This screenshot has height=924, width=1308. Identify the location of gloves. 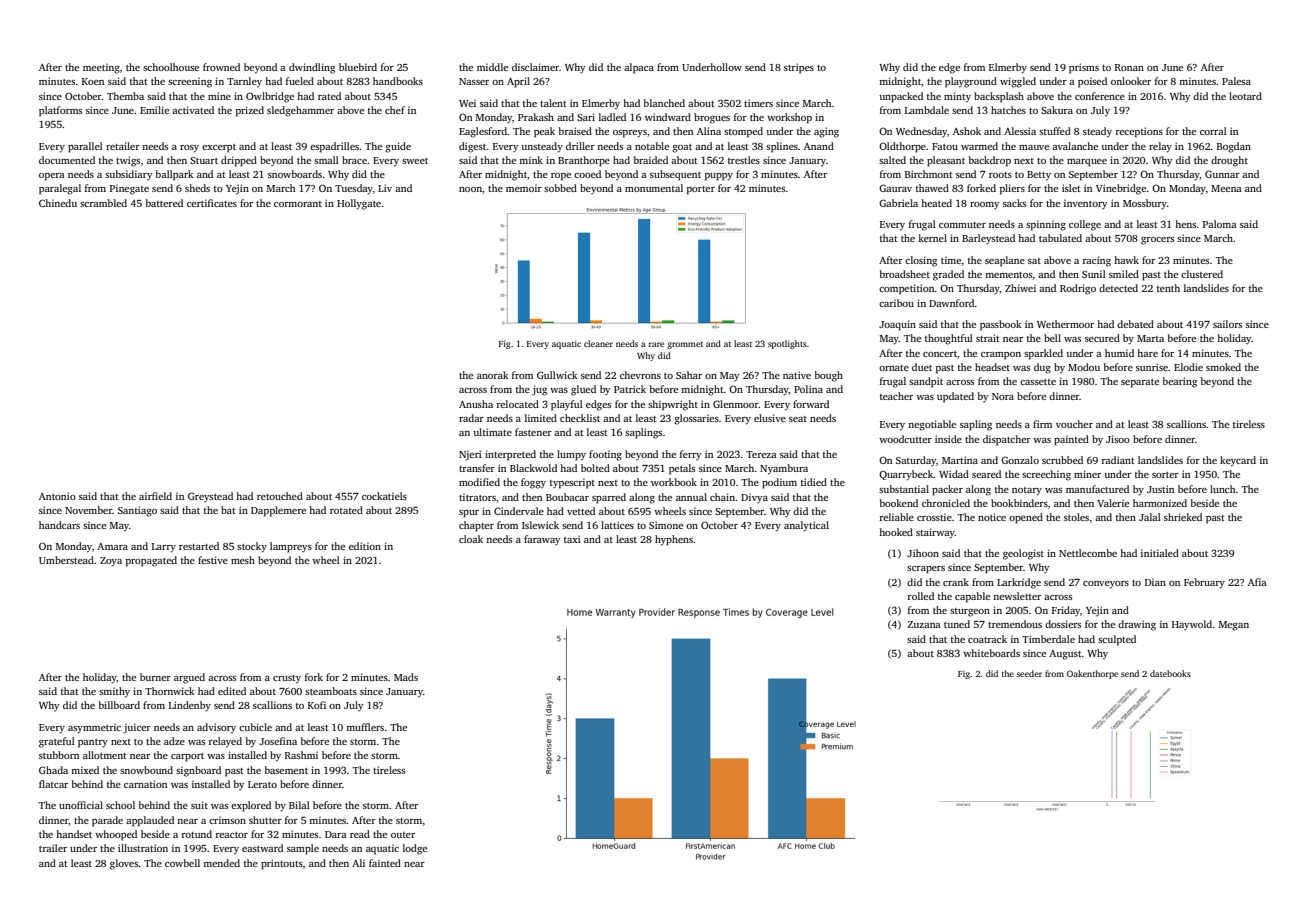
(124, 864).
